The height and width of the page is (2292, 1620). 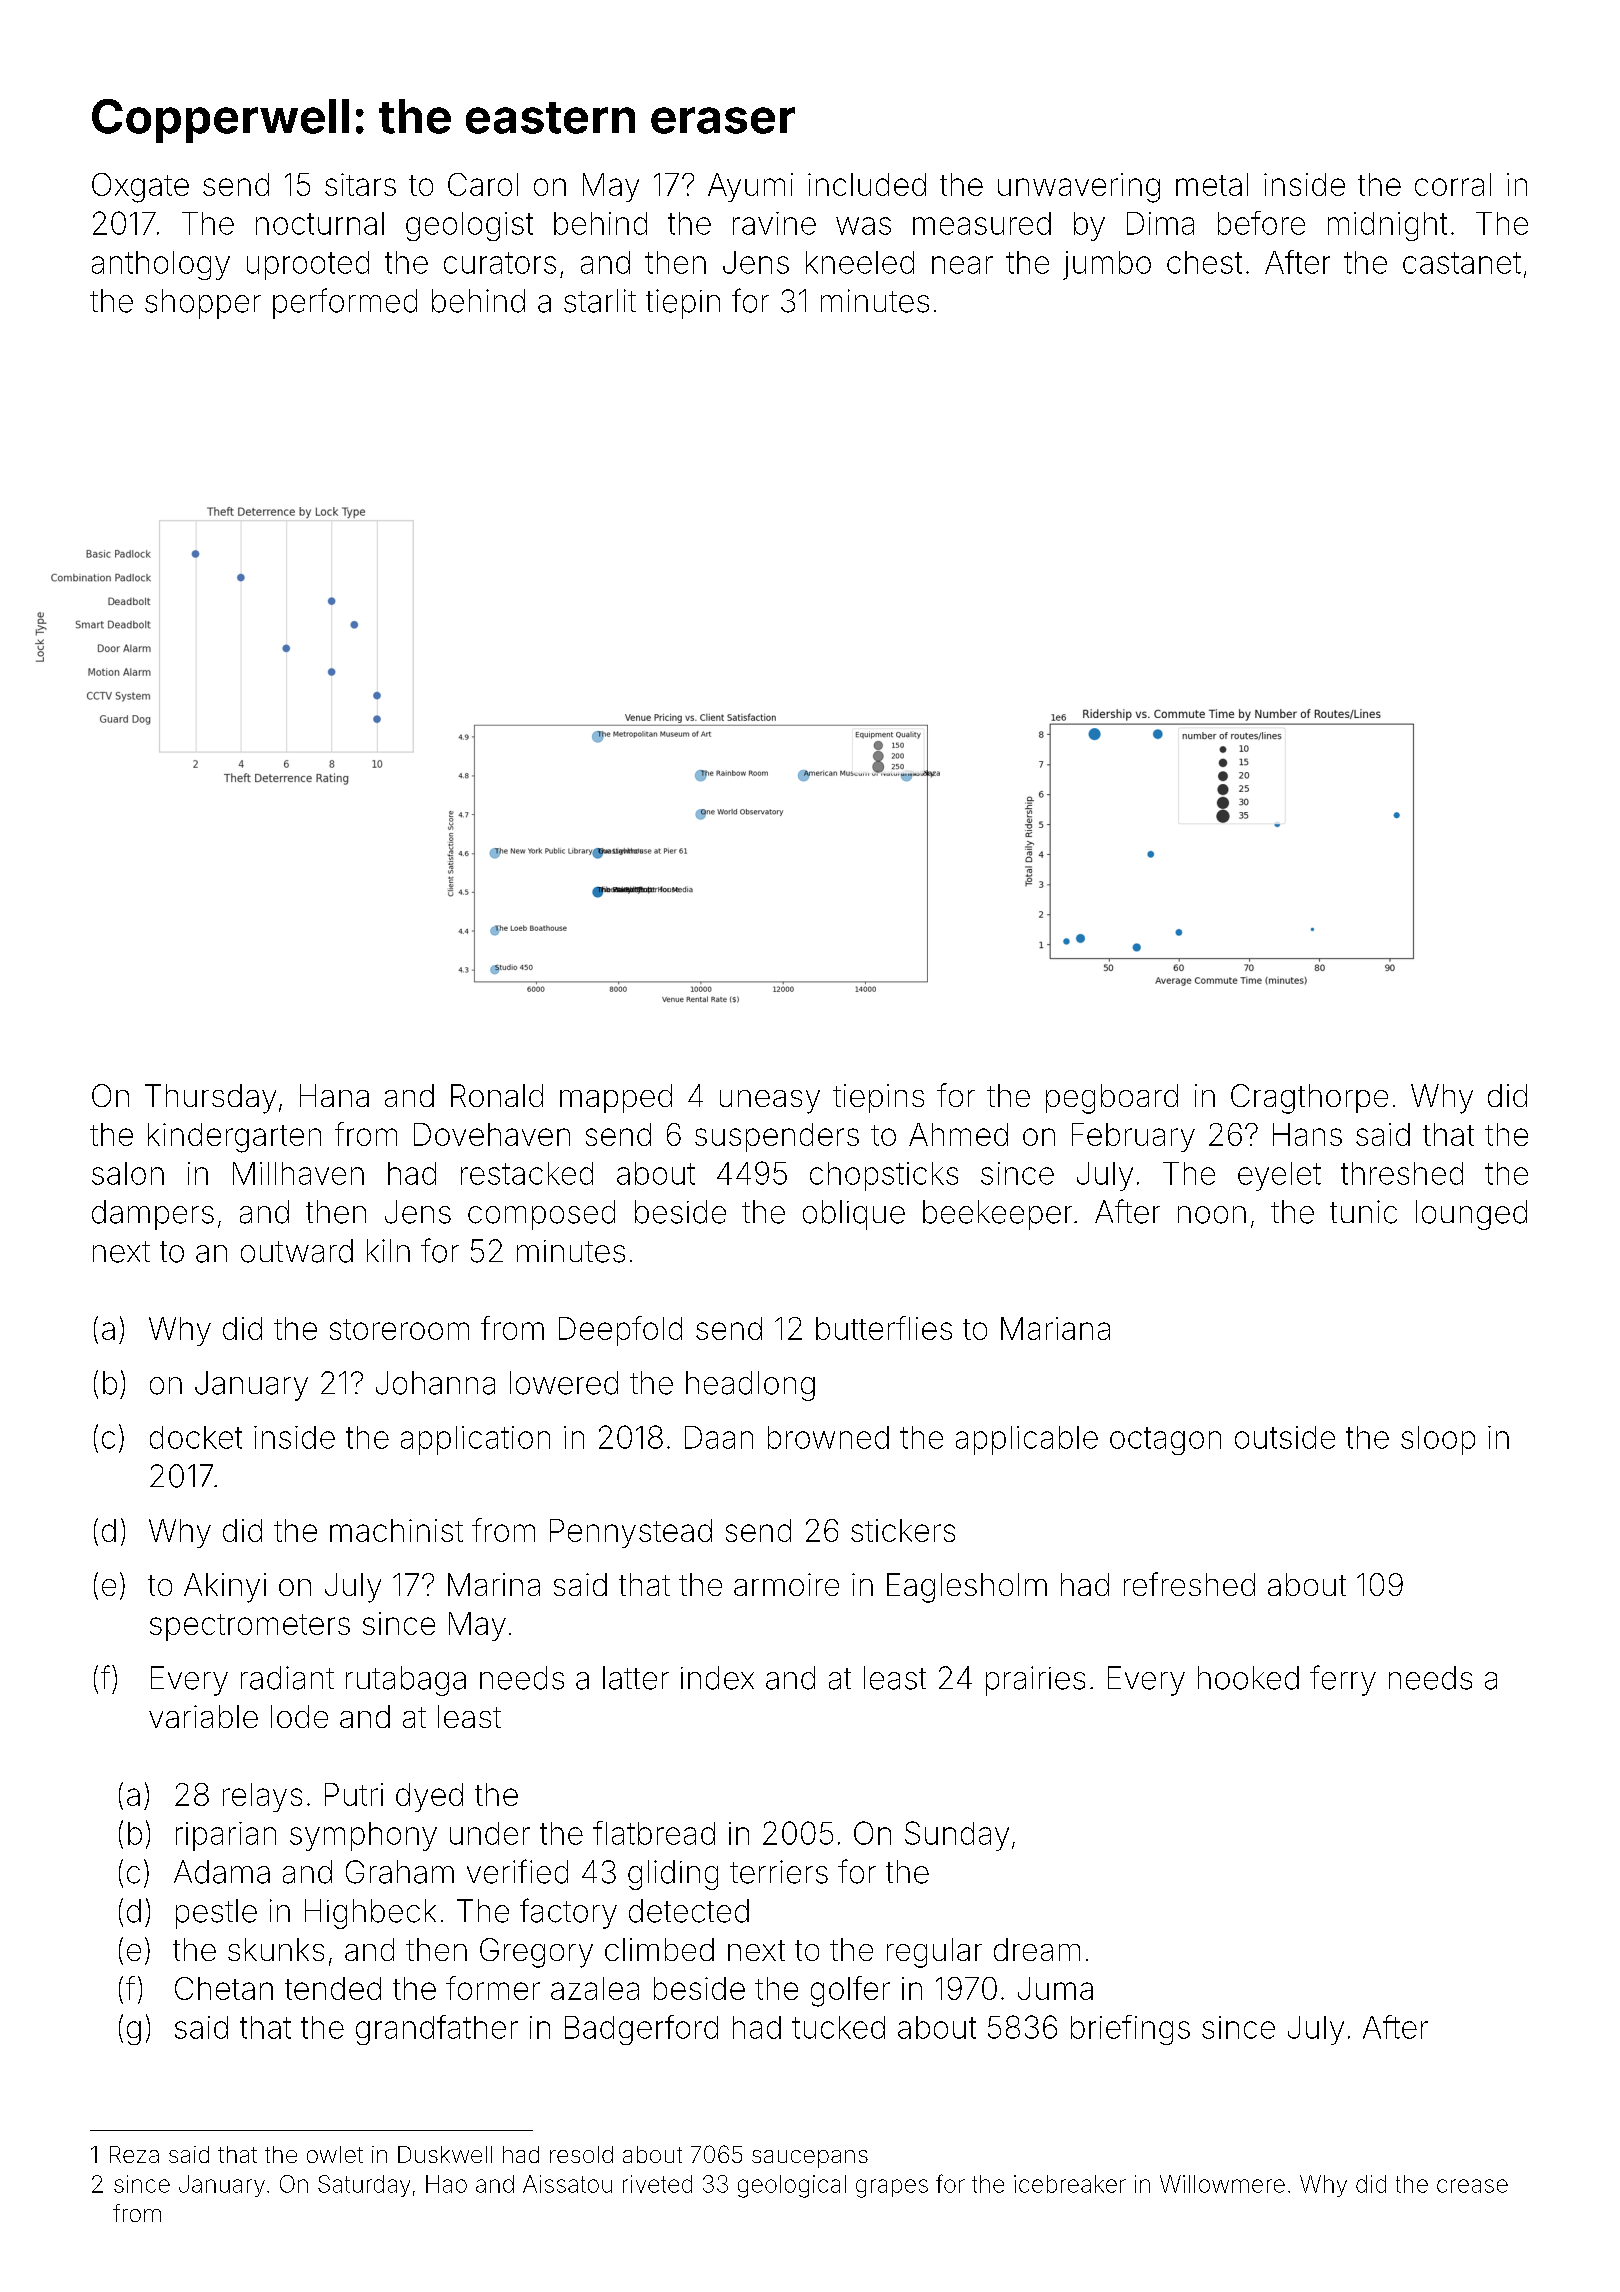 What do you see at coordinates (1204, 262) in the page?
I see `chest` at bounding box center [1204, 262].
